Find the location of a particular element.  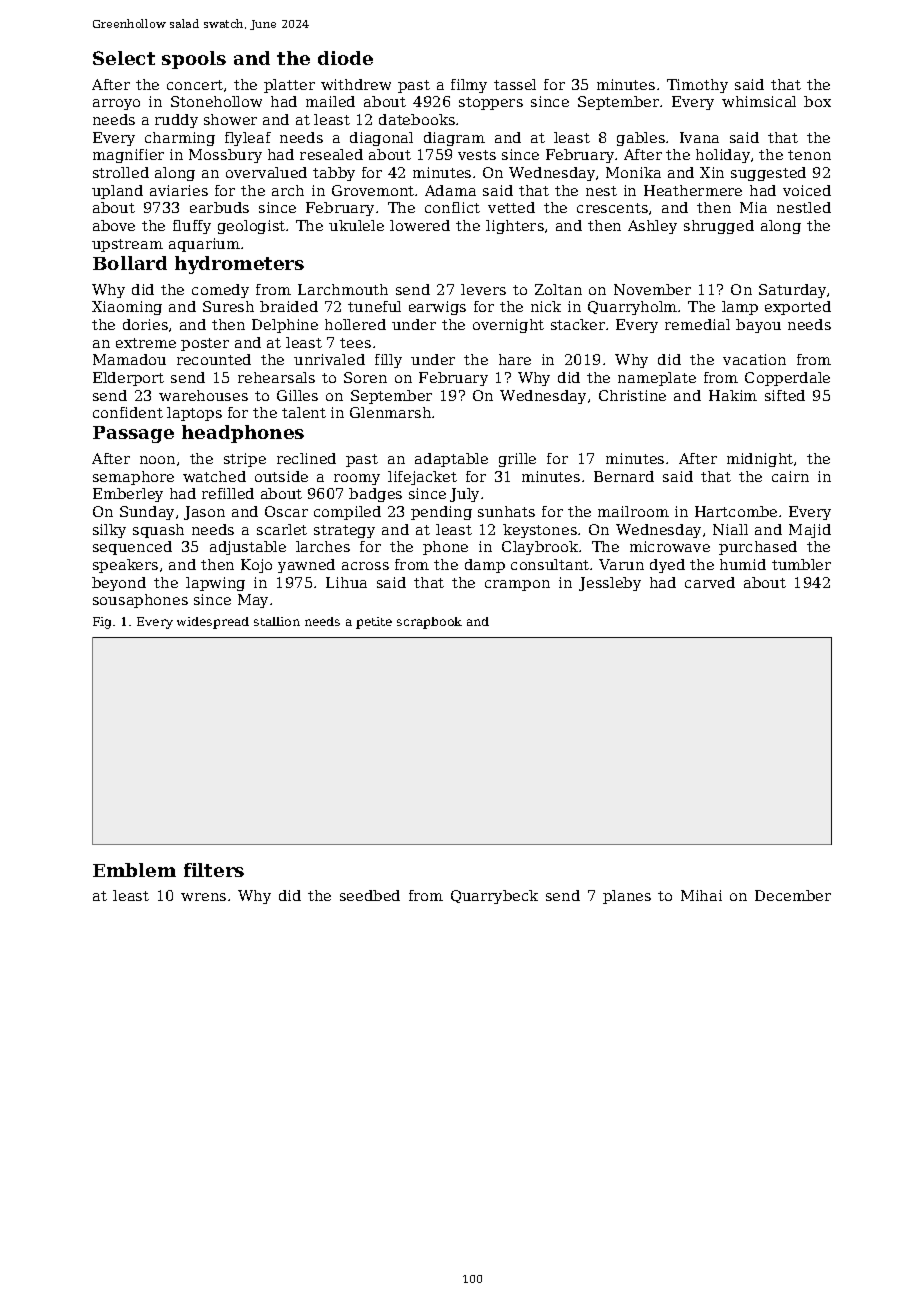

recounted is located at coordinates (214, 359).
